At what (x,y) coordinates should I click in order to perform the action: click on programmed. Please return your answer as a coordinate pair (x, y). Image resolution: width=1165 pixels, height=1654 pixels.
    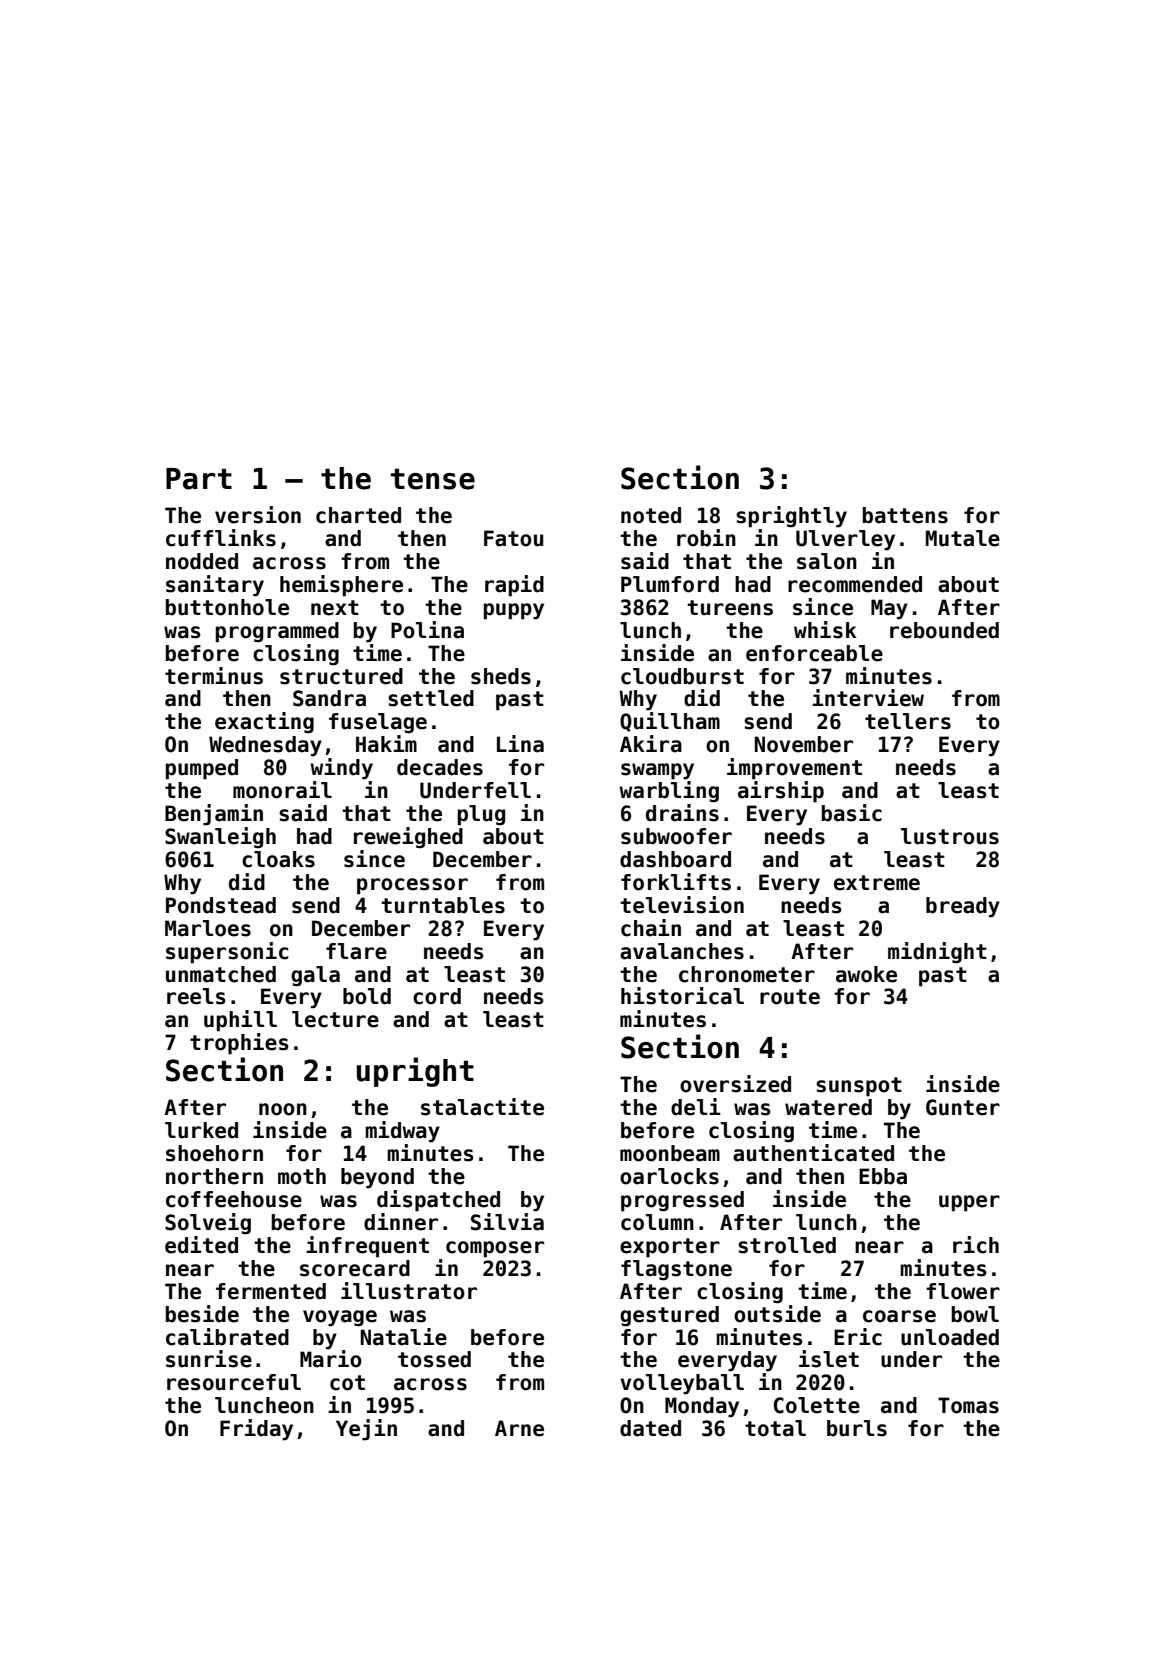
    Looking at the image, I should click on (277, 632).
